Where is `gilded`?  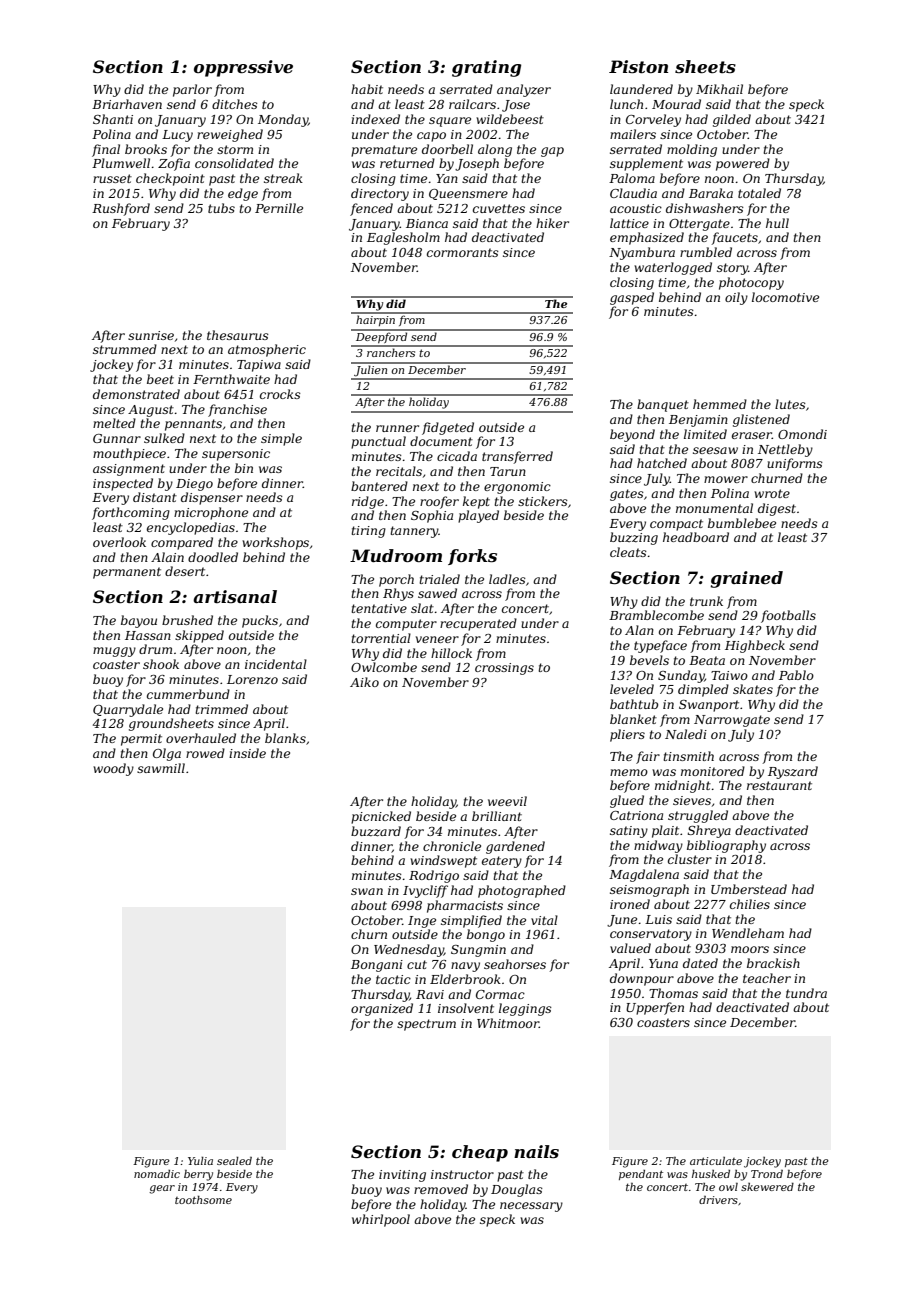 gilded is located at coordinates (732, 120).
